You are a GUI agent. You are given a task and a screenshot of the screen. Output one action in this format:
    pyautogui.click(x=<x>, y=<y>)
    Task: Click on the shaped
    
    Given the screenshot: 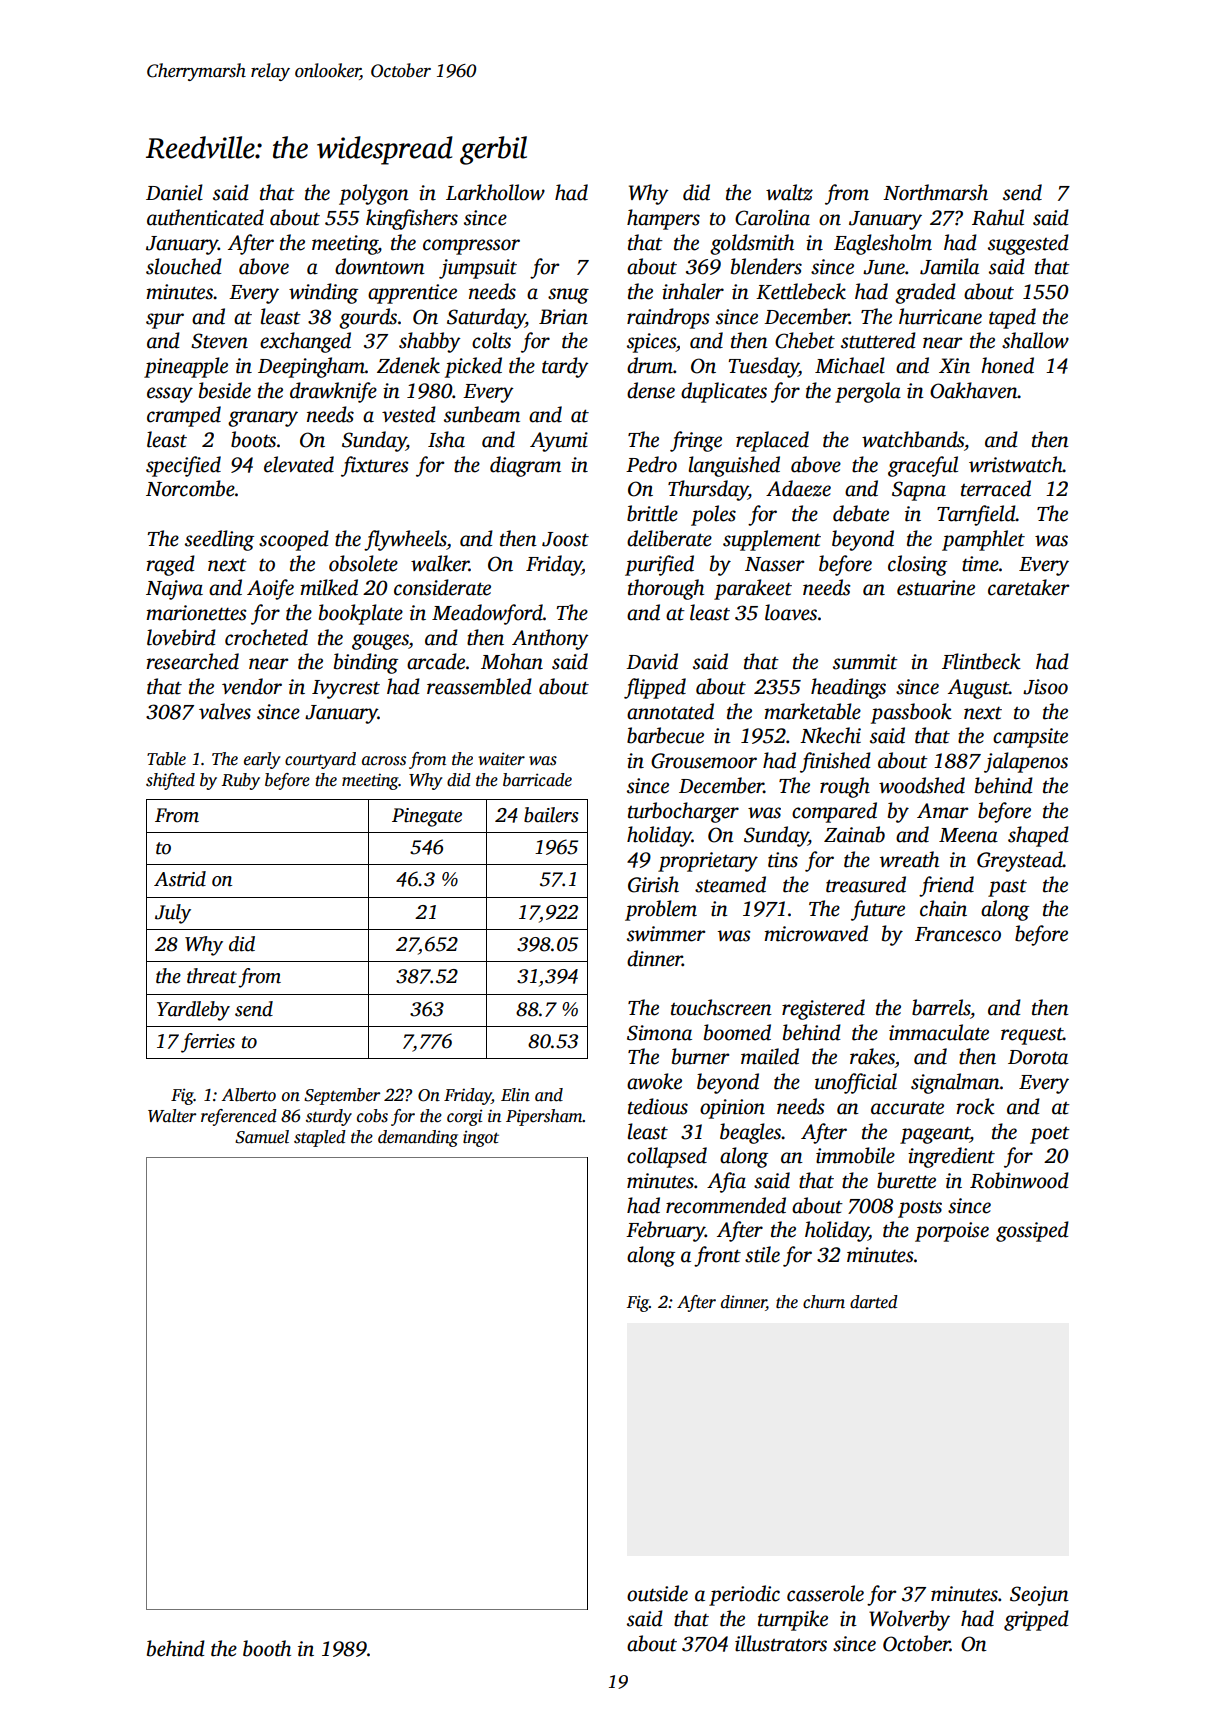 What is the action you would take?
    pyautogui.click(x=1038, y=836)
